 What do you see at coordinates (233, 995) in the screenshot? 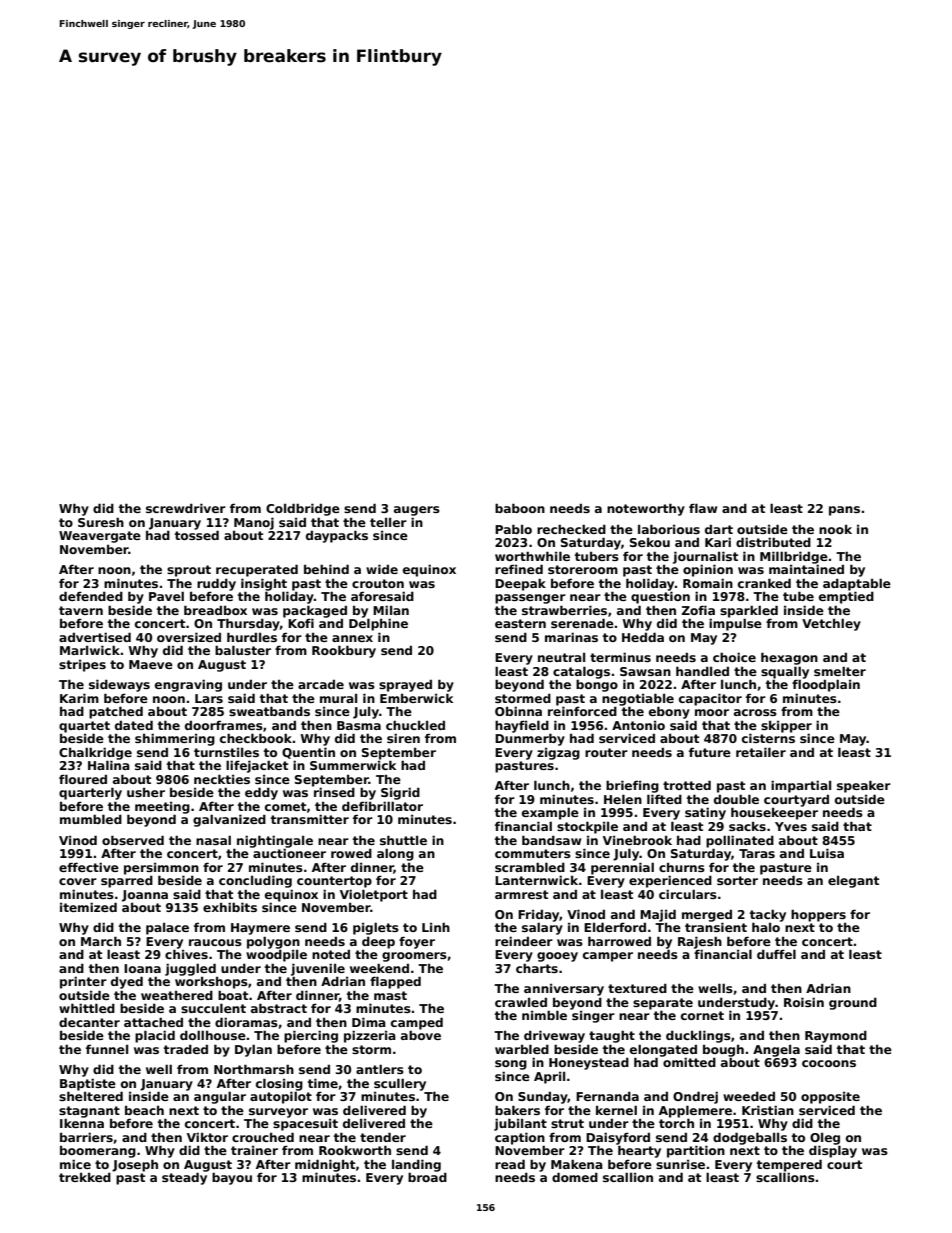
I see `boat` at bounding box center [233, 995].
